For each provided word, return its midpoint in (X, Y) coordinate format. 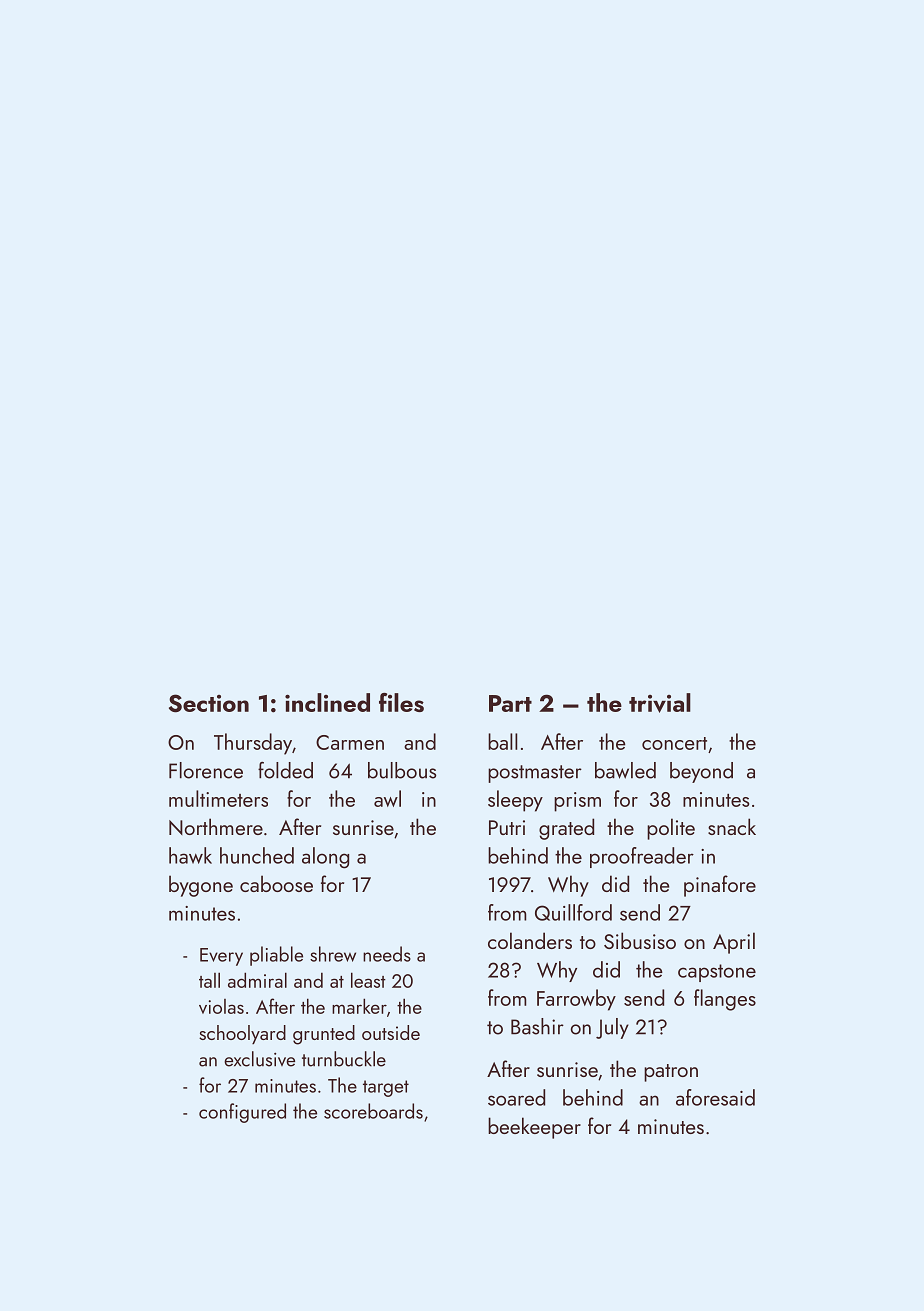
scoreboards (373, 1111)
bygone (201, 886)
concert (674, 743)
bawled (625, 770)
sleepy (515, 801)
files (401, 702)
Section (209, 703)
